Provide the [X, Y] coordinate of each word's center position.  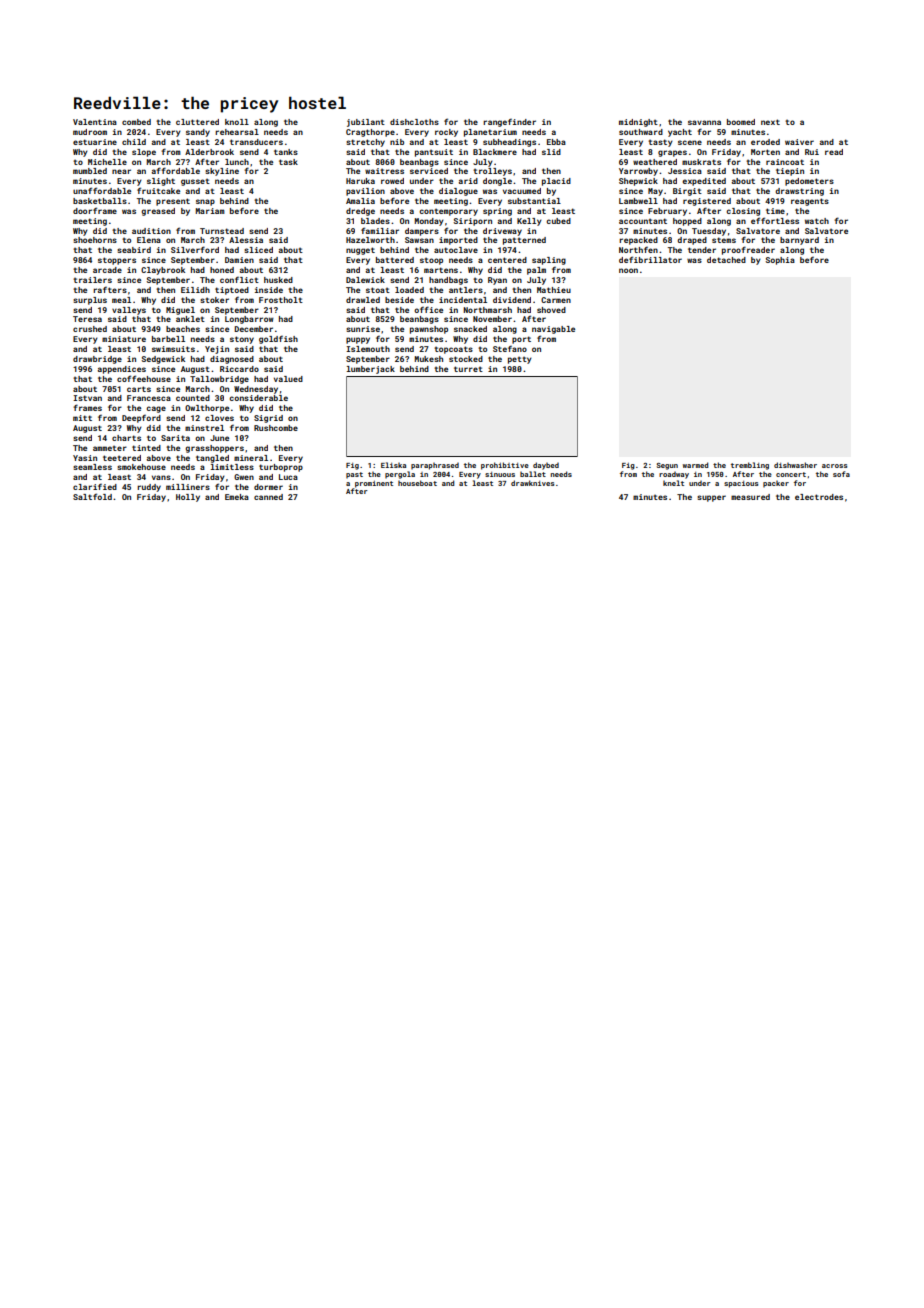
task [288, 162]
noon [628, 270]
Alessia [246, 240]
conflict [239, 280]
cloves [219, 418]
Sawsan [419, 240]
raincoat [785, 162]
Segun [667, 466]
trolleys [492, 172]
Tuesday [709, 232]
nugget [360, 251]
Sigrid [268, 419]
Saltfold [92, 496]
